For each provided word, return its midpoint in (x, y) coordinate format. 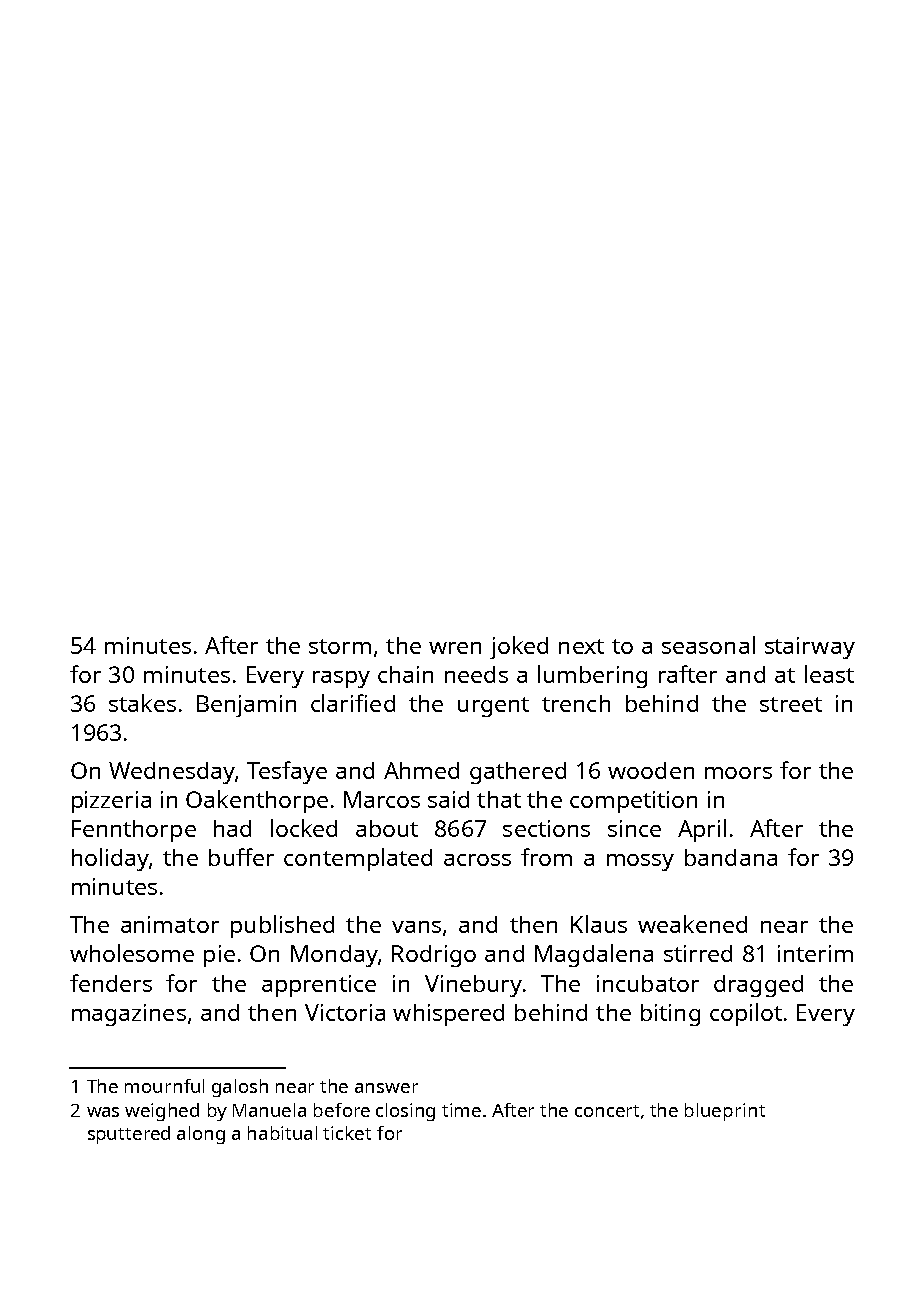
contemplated (358, 859)
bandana (731, 857)
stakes (142, 703)
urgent (493, 707)
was (103, 1112)
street (791, 704)
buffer (241, 857)
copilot (746, 1014)
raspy (341, 679)
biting (670, 1015)
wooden (651, 770)
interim (815, 953)
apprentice (319, 986)
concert (607, 1111)
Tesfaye (287, 772)
